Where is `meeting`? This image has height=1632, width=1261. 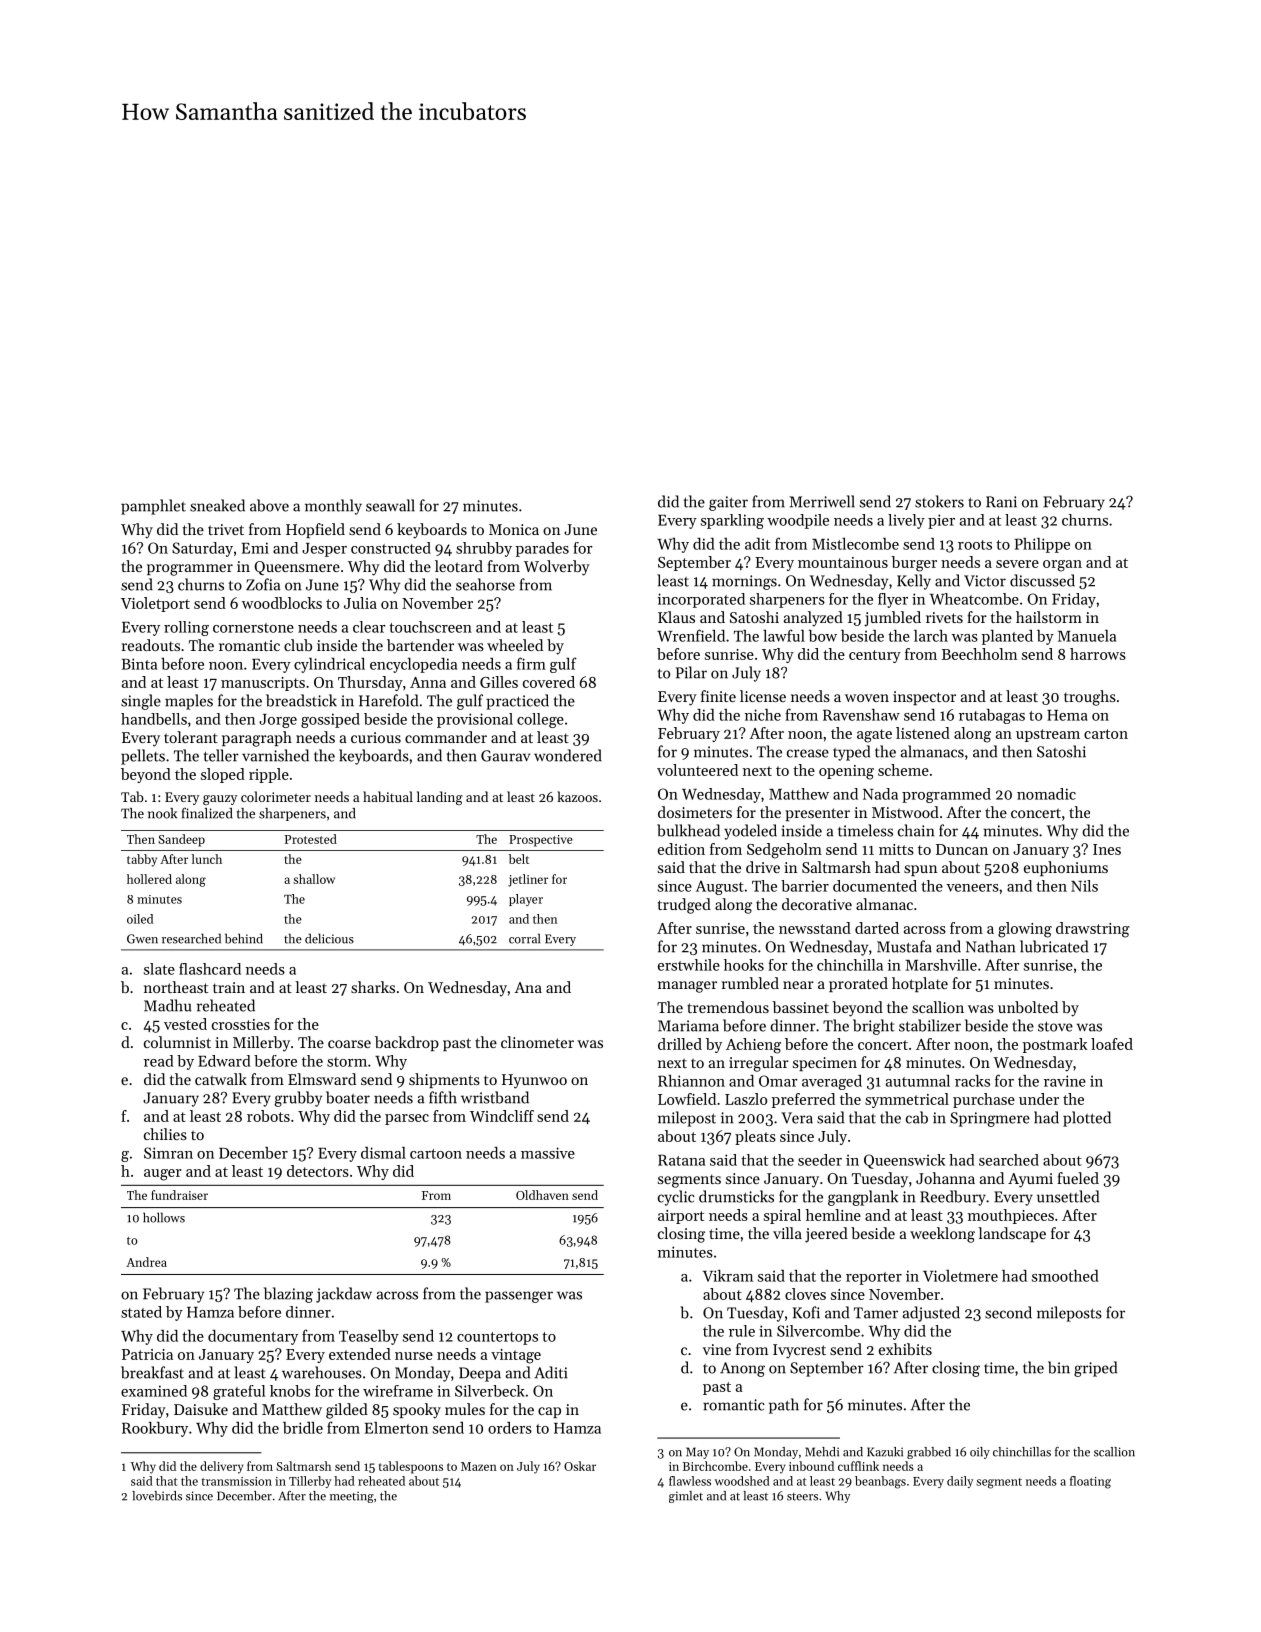 meeting is located at coordinates (352, 1497).
